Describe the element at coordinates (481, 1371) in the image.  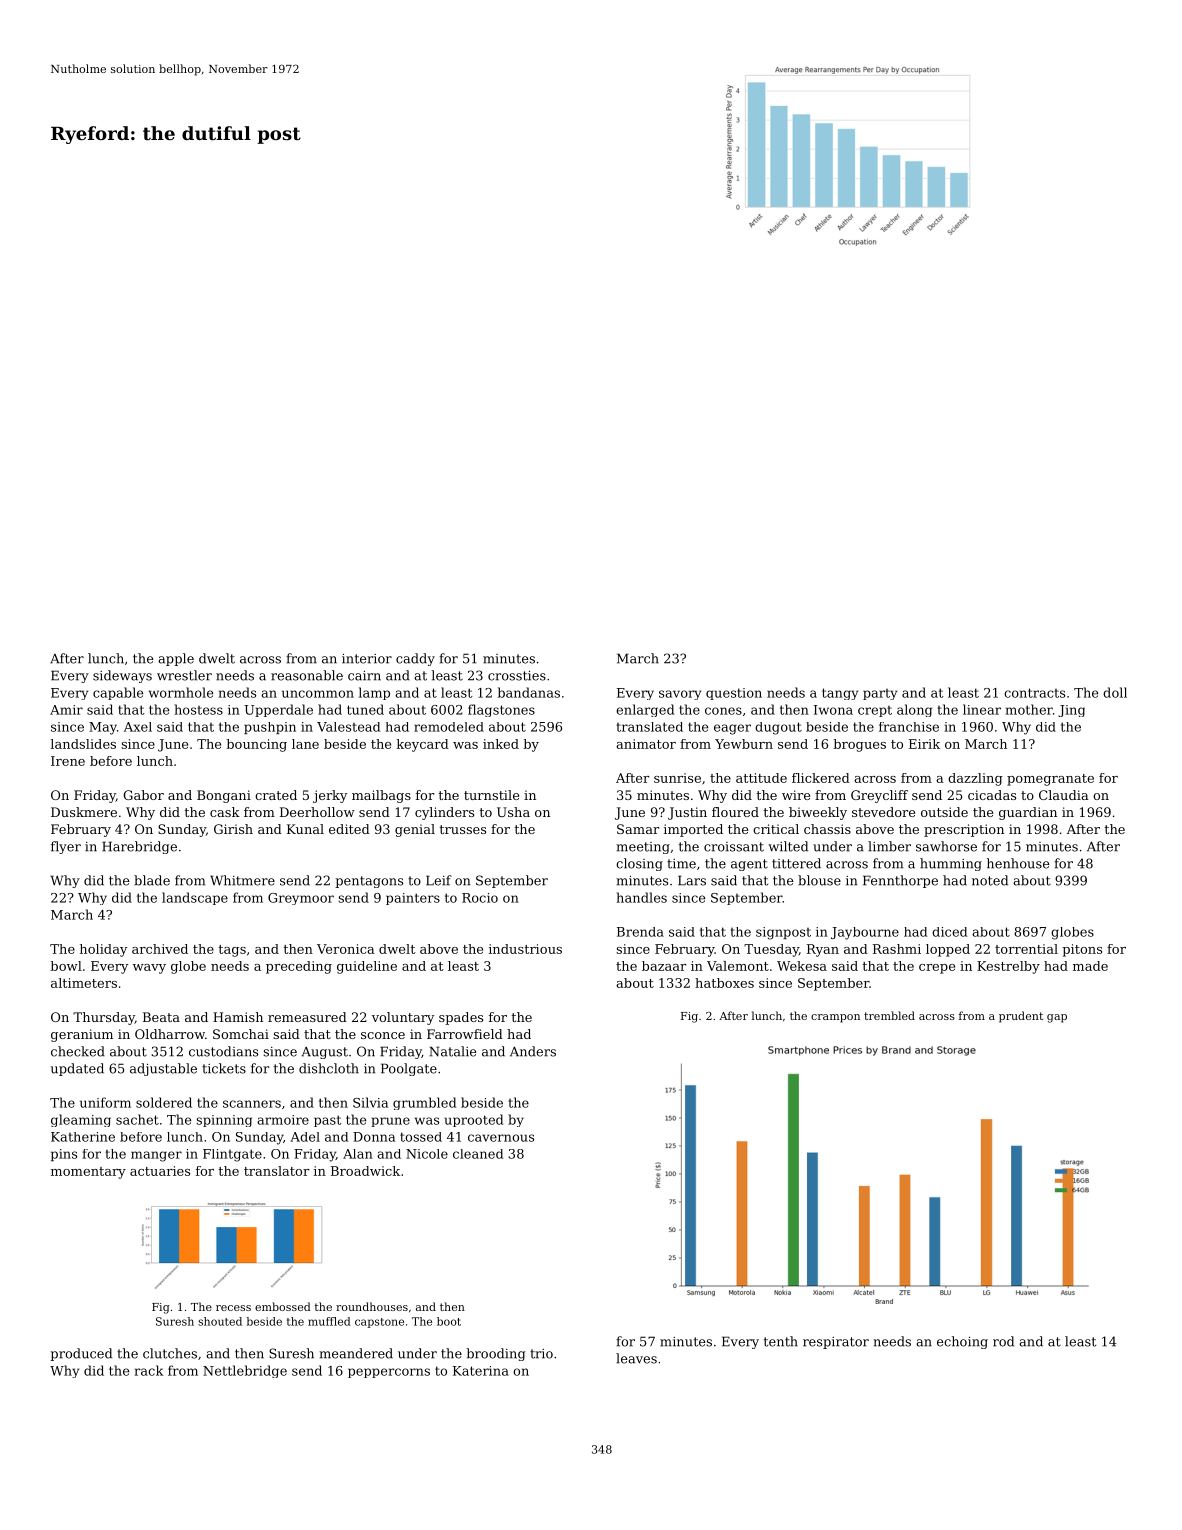
I see `Katerina` at that location.
